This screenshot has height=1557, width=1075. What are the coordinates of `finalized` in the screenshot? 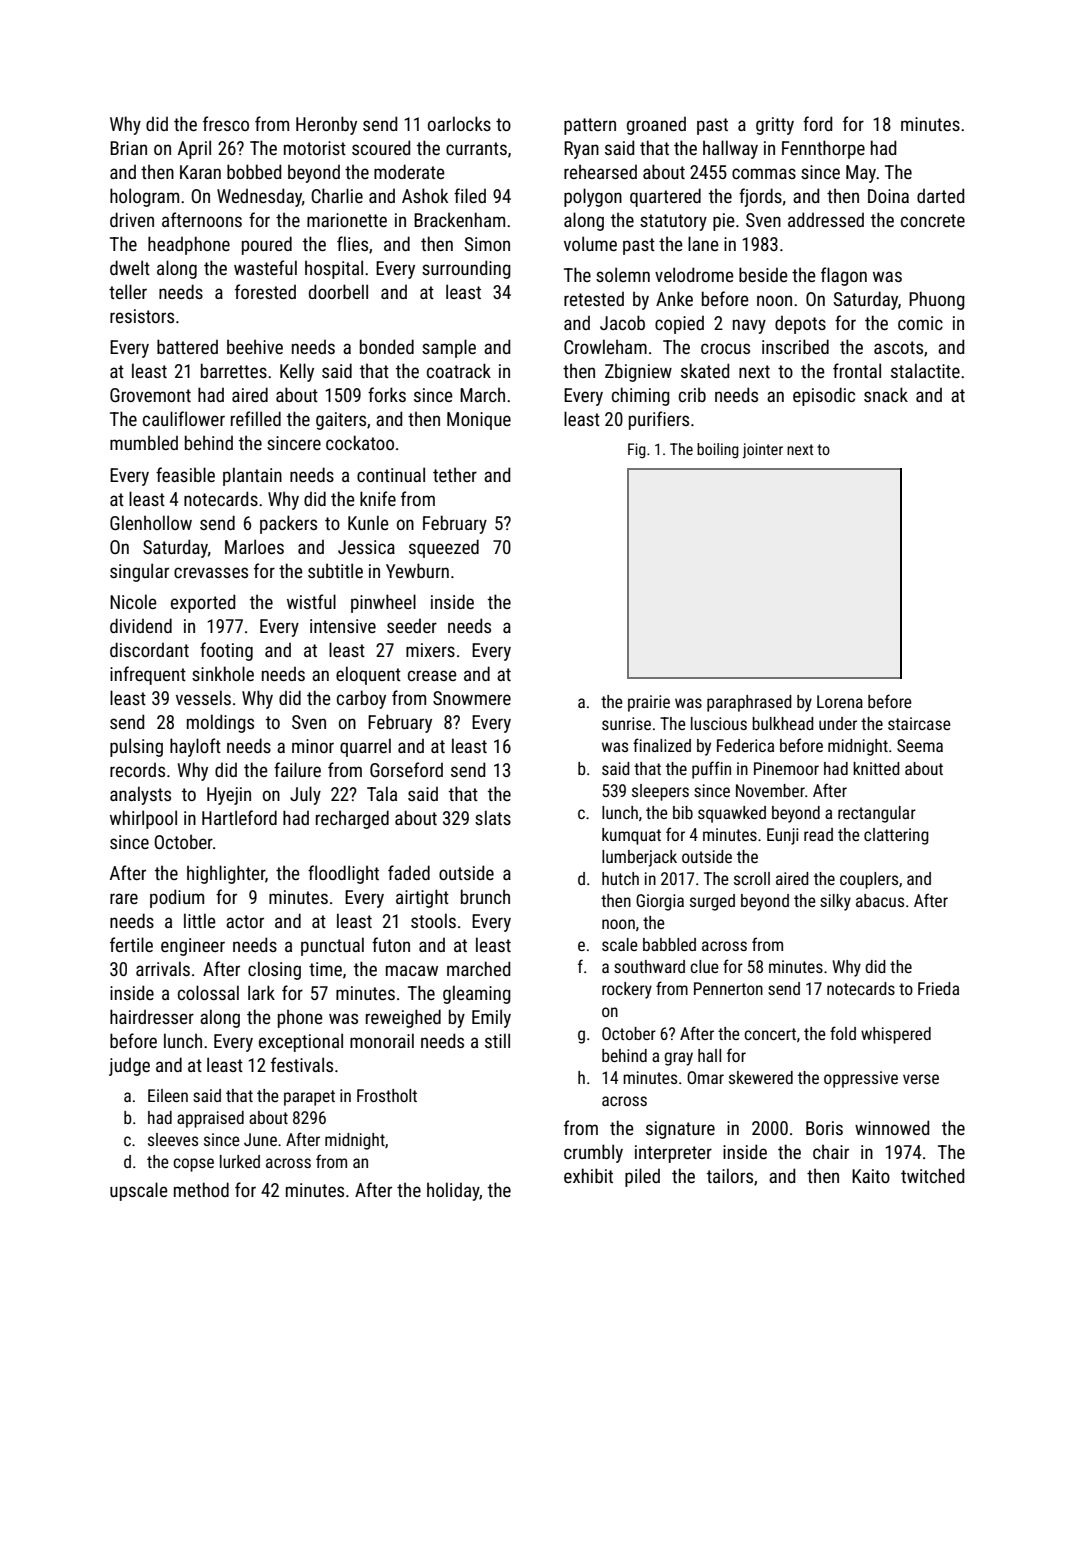 It's located at (662, 745).
